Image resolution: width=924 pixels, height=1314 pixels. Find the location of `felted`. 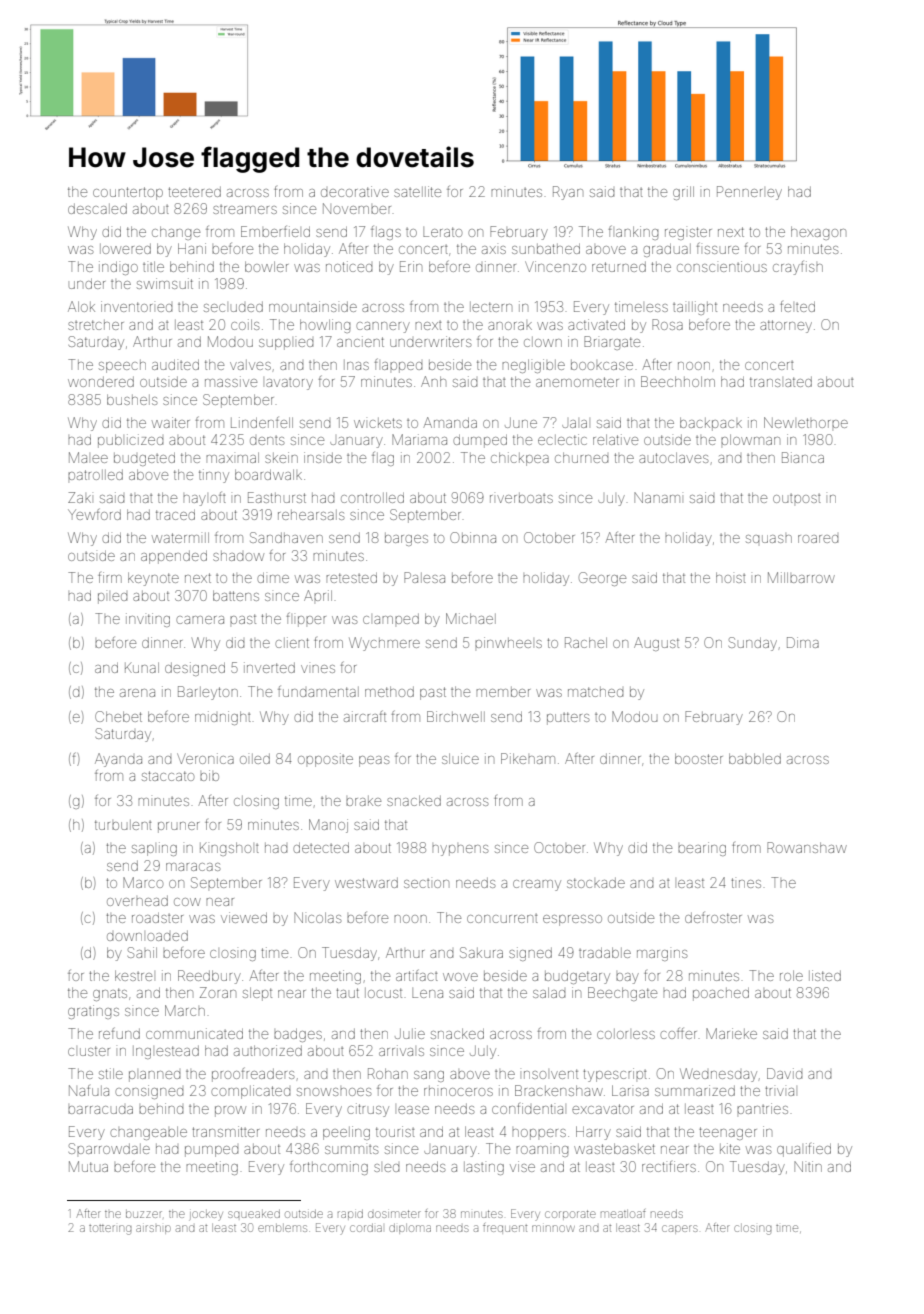

felted is located at coordinates (797, 306).
